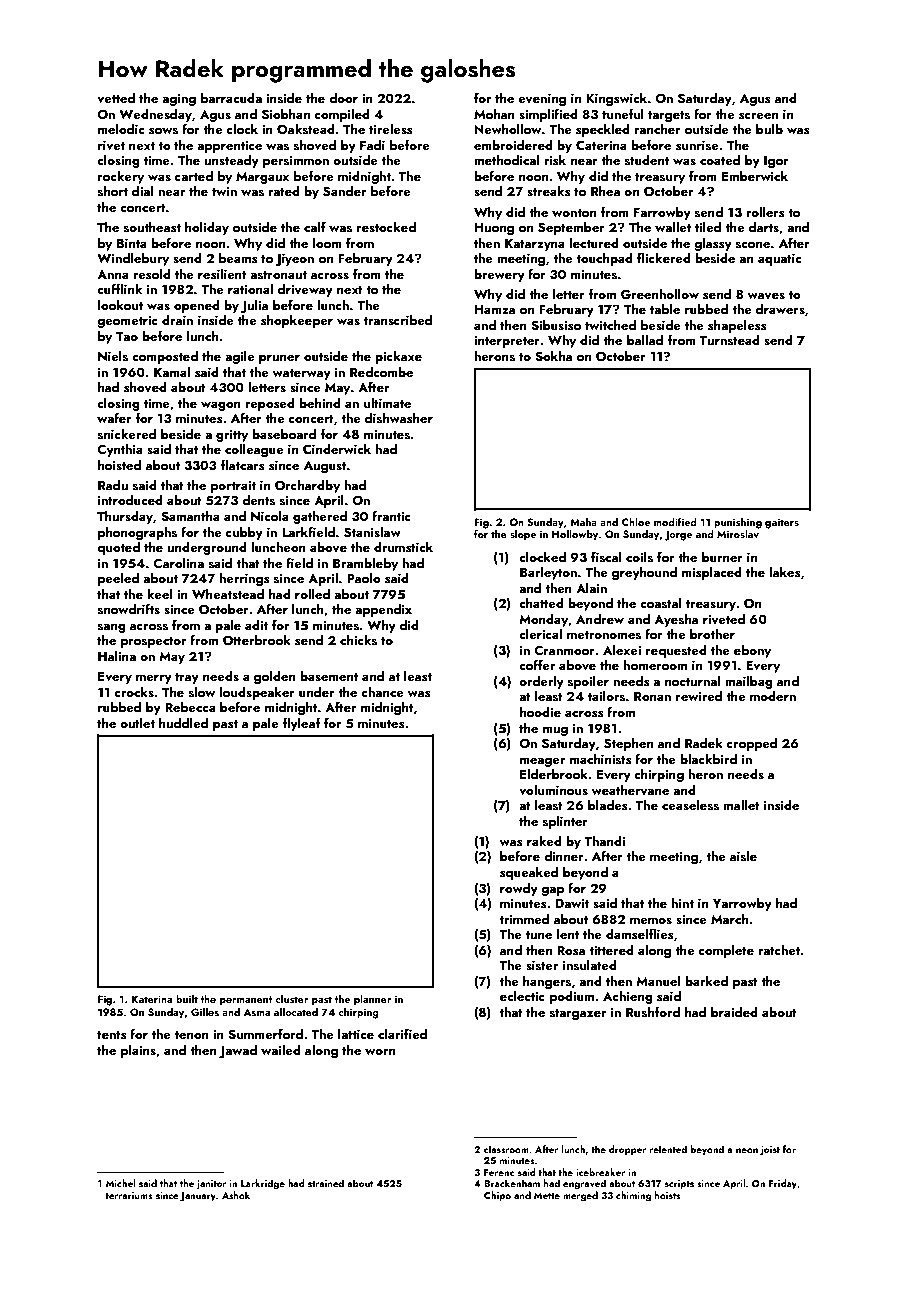 The width and height of the screenshot is (908, 1316). I want to click on Friday, so click(783, 1184).
